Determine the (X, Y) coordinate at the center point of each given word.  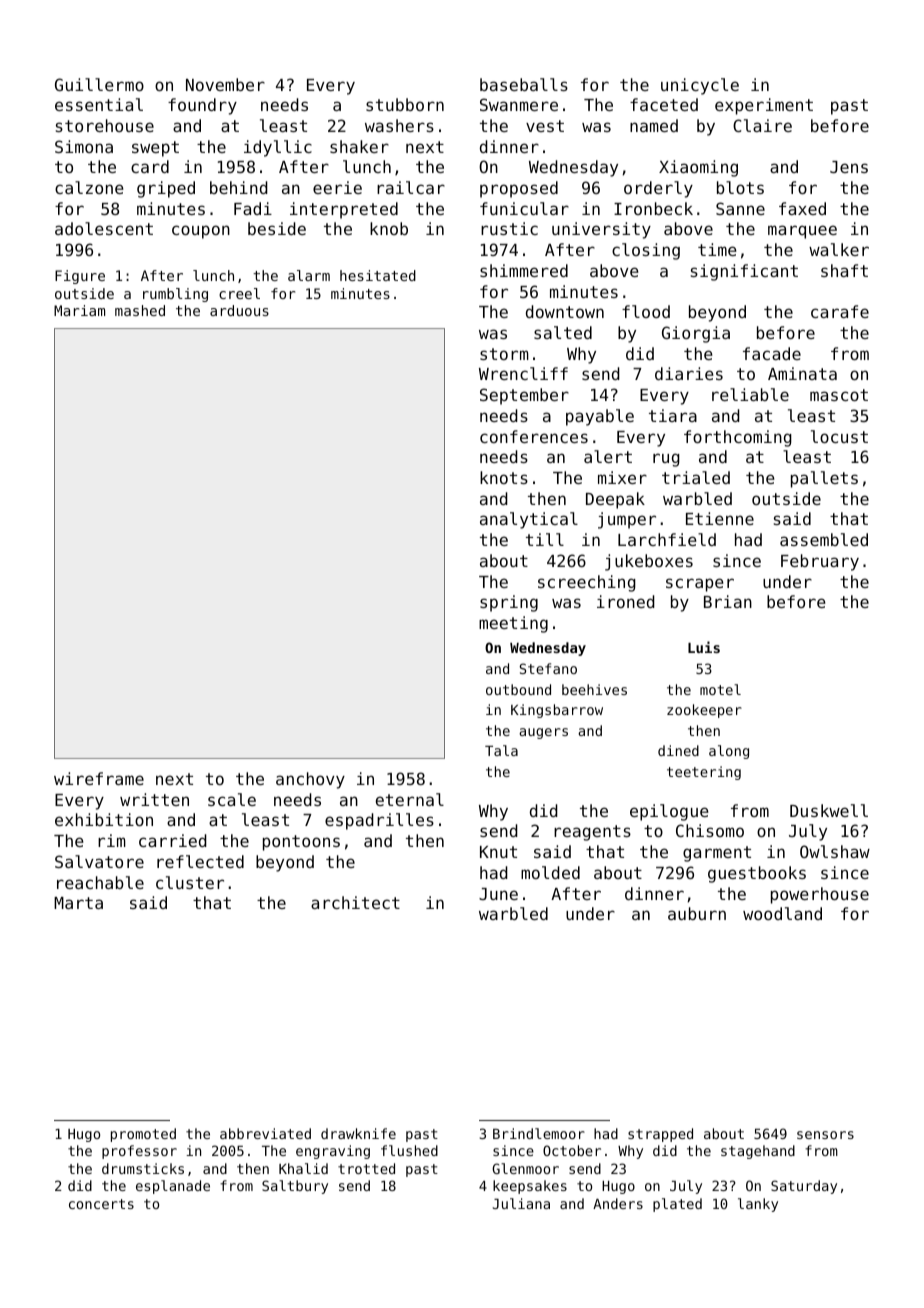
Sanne (740, 208)
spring (509, 603)
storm (504, 354)
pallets (824, 479)
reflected (200, 861)
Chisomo (710, 830)
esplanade (173, 1187)
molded (550, 872)
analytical (529, 520)
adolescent (104, 228)
